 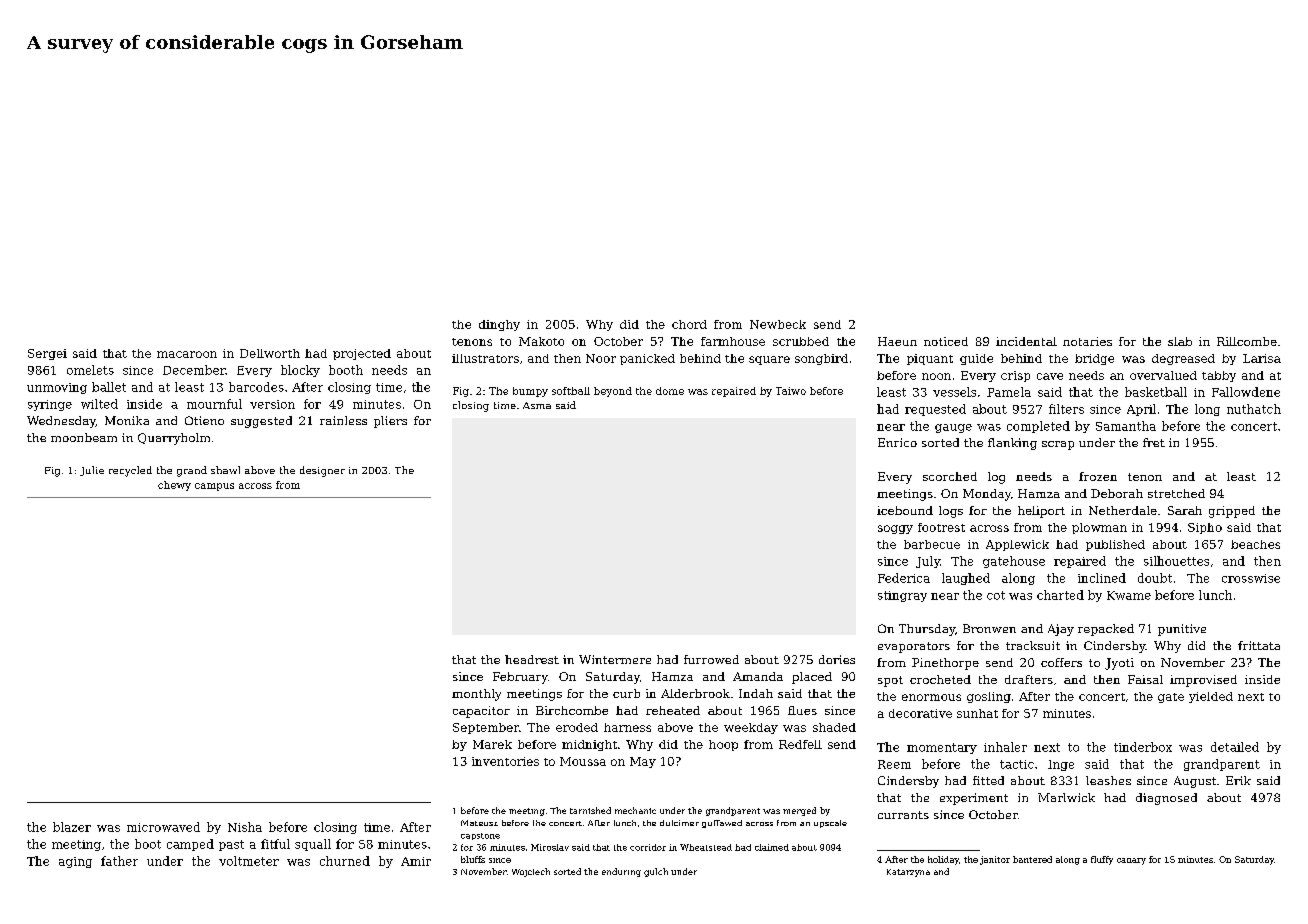 What do you see at coordinates (485, 358) in the page?
I see `illustrators` at bounding box center [485, 358].
